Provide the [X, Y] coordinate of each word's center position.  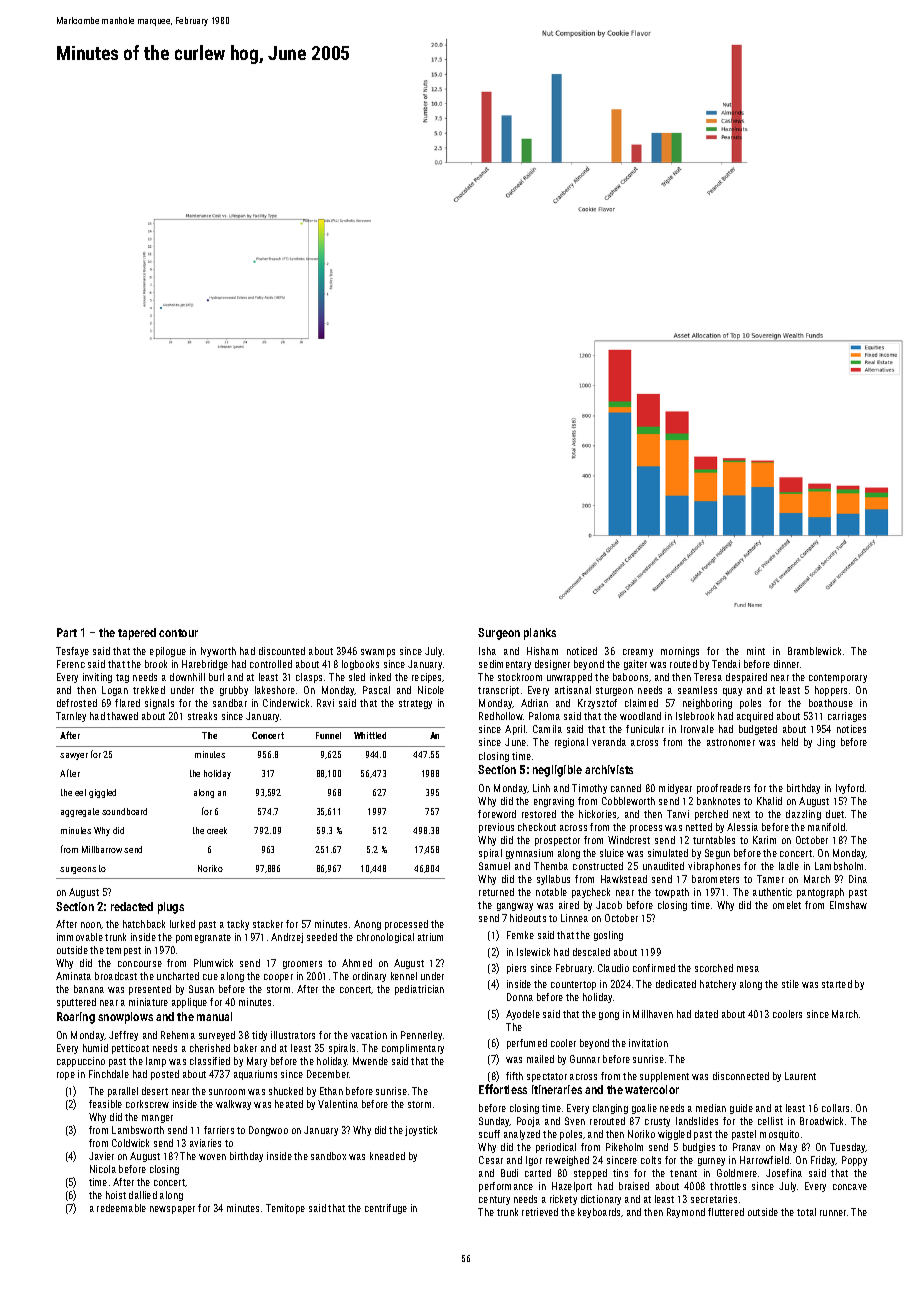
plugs [171, 908]
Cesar [491, 1160]
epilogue [168, 652]
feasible [105, 1104]
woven [212, 1157]
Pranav [746, 1147]
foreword [497, 814]
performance [506, 1187]
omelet [787, 905]
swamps [378, 653]
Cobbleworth [628, 801]
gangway [515, 907]
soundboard [124, 811]
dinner [786, 664]
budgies [699, 1148]
